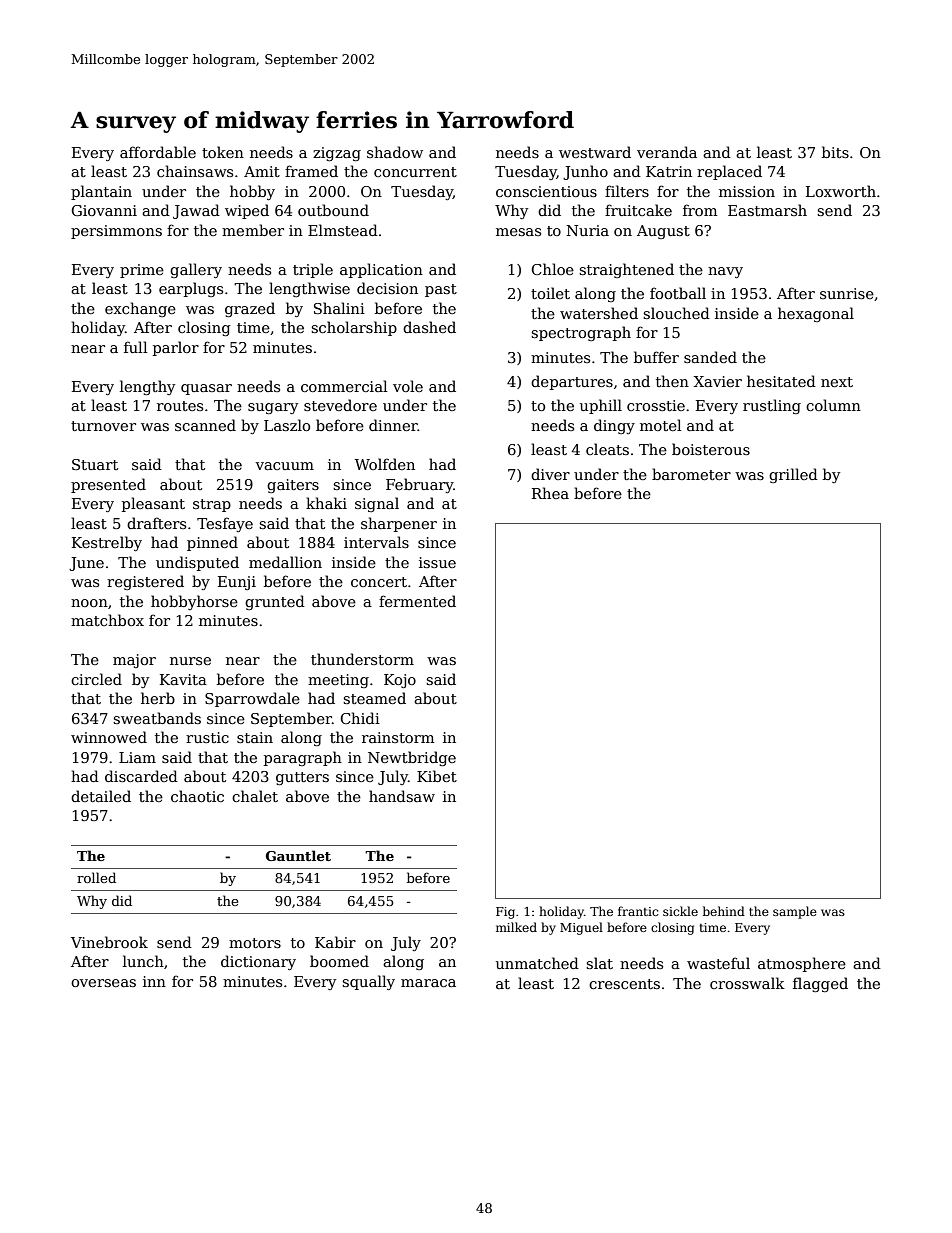  Describe the element at coordinates (793, 475) in the screenshot. I see `grilled` at that location.
